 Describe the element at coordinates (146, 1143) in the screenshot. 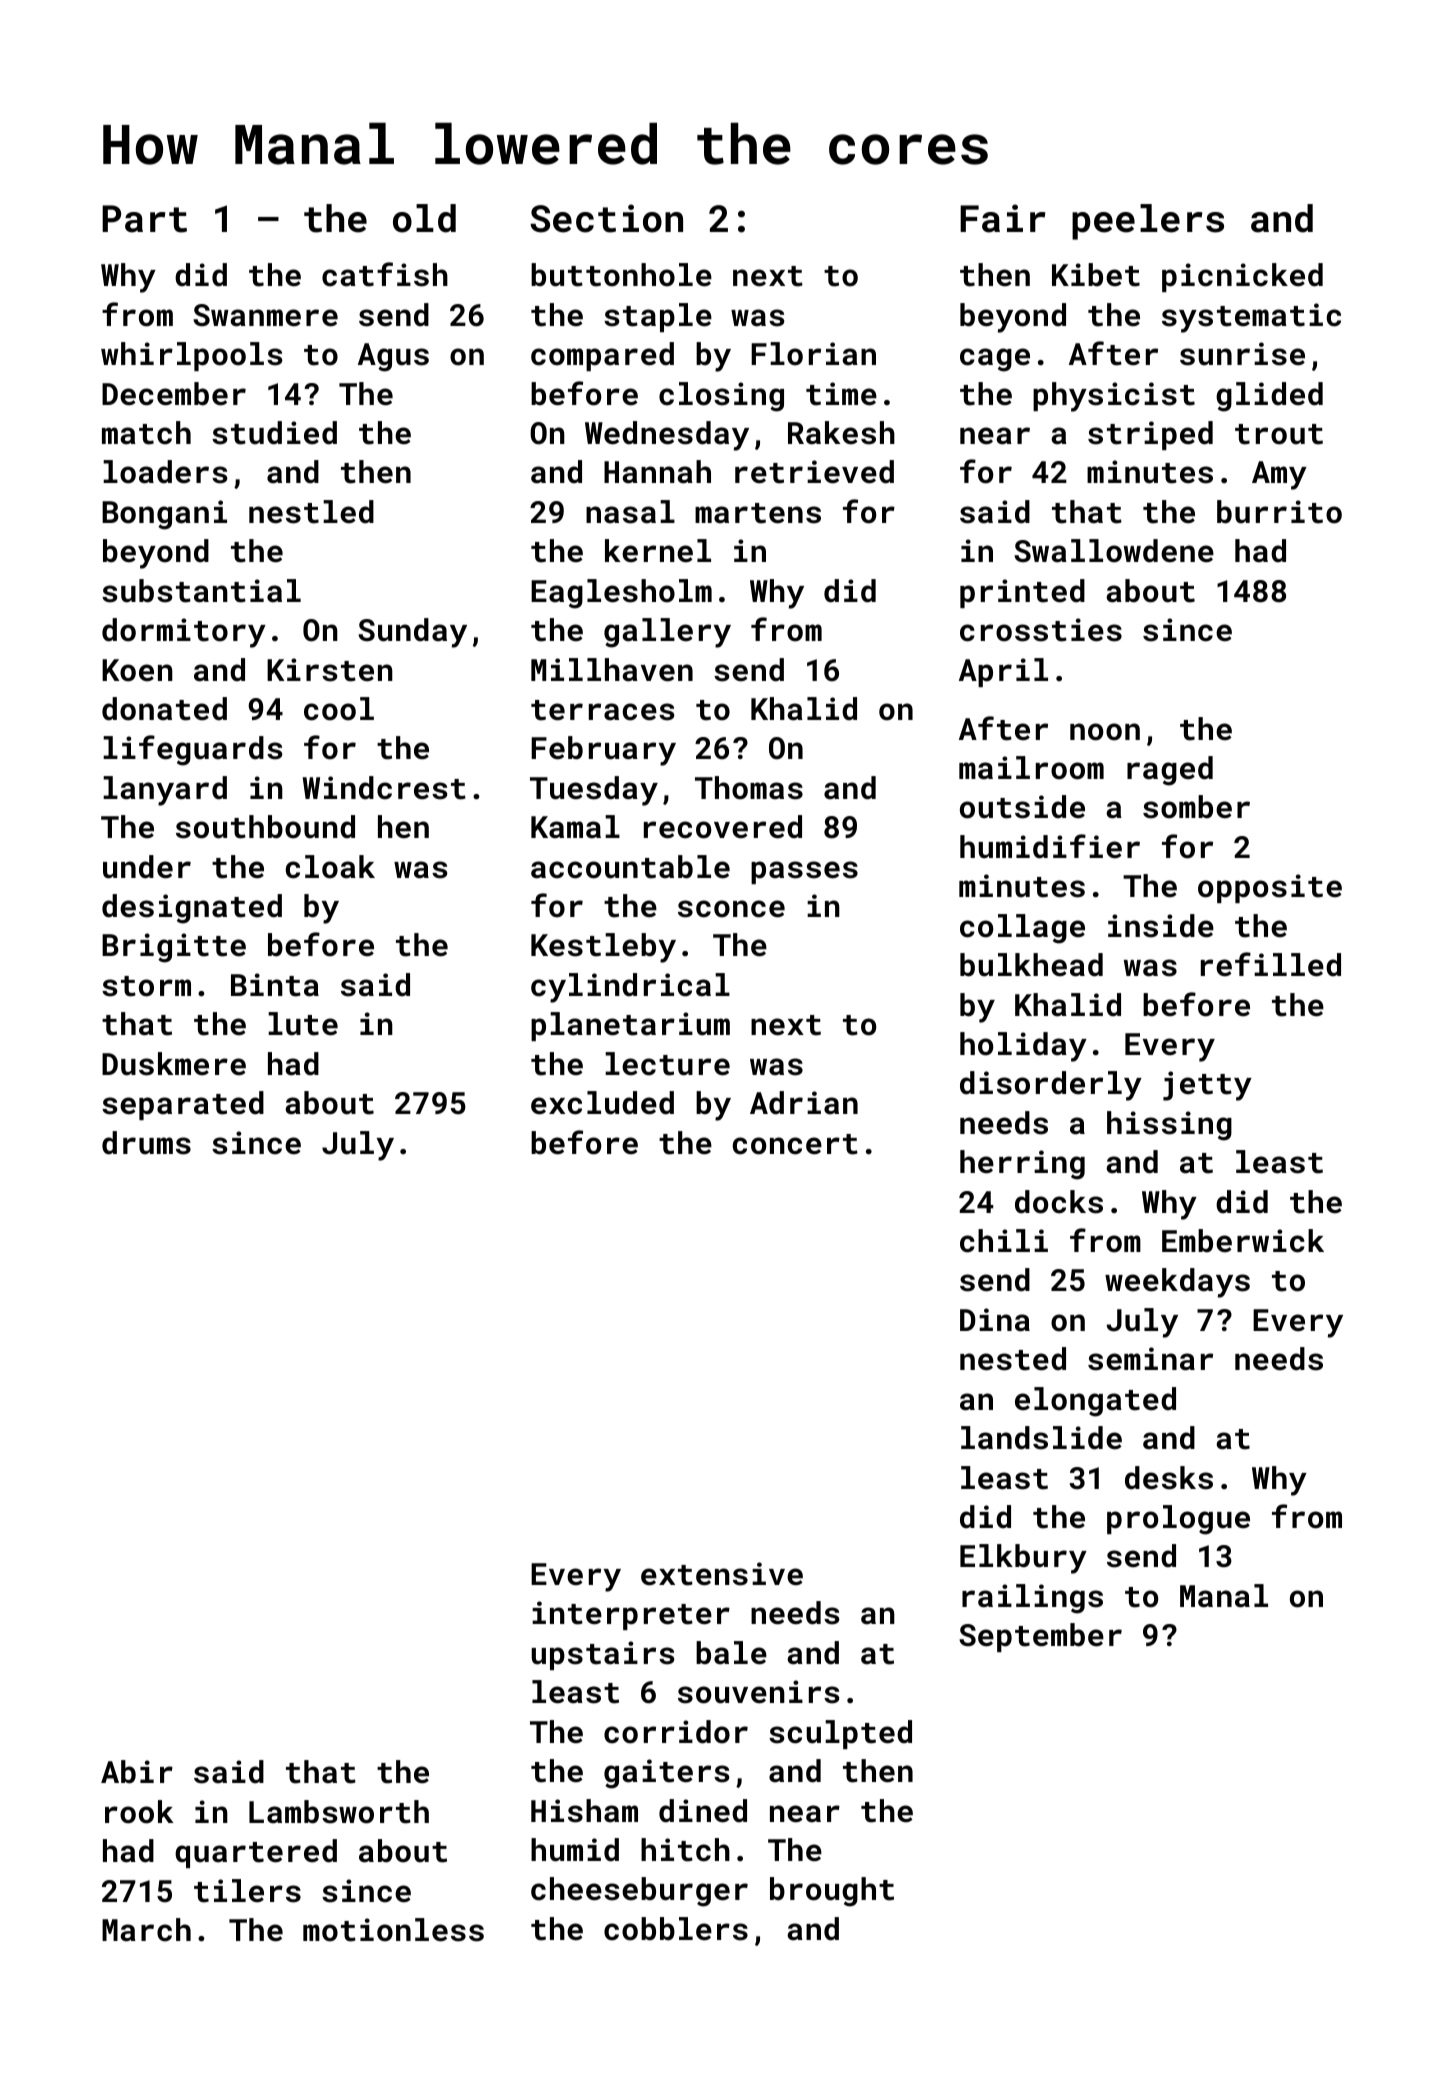

I see `drums` at that location.
